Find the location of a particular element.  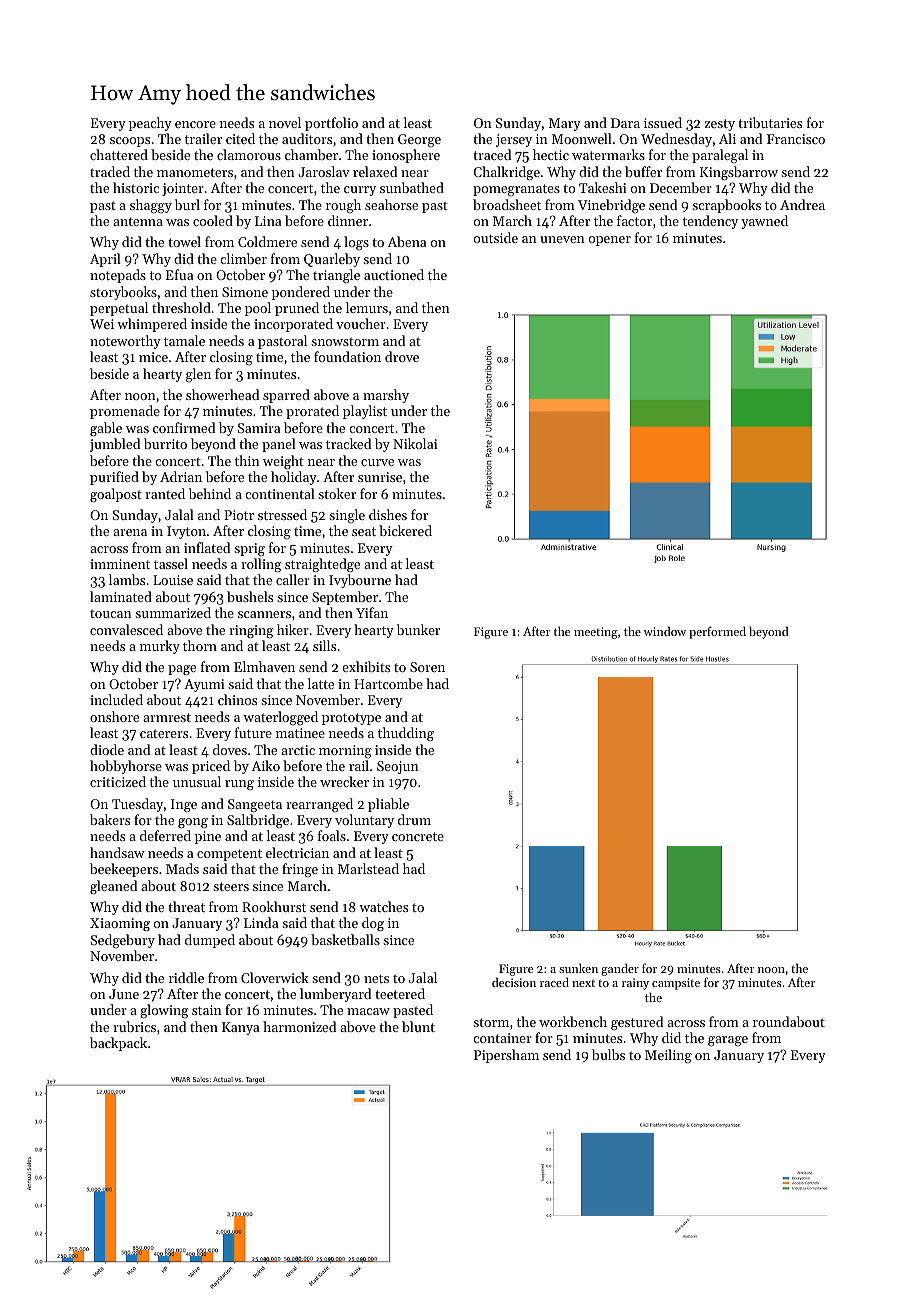

gander is located at coordinates (620, 969).
